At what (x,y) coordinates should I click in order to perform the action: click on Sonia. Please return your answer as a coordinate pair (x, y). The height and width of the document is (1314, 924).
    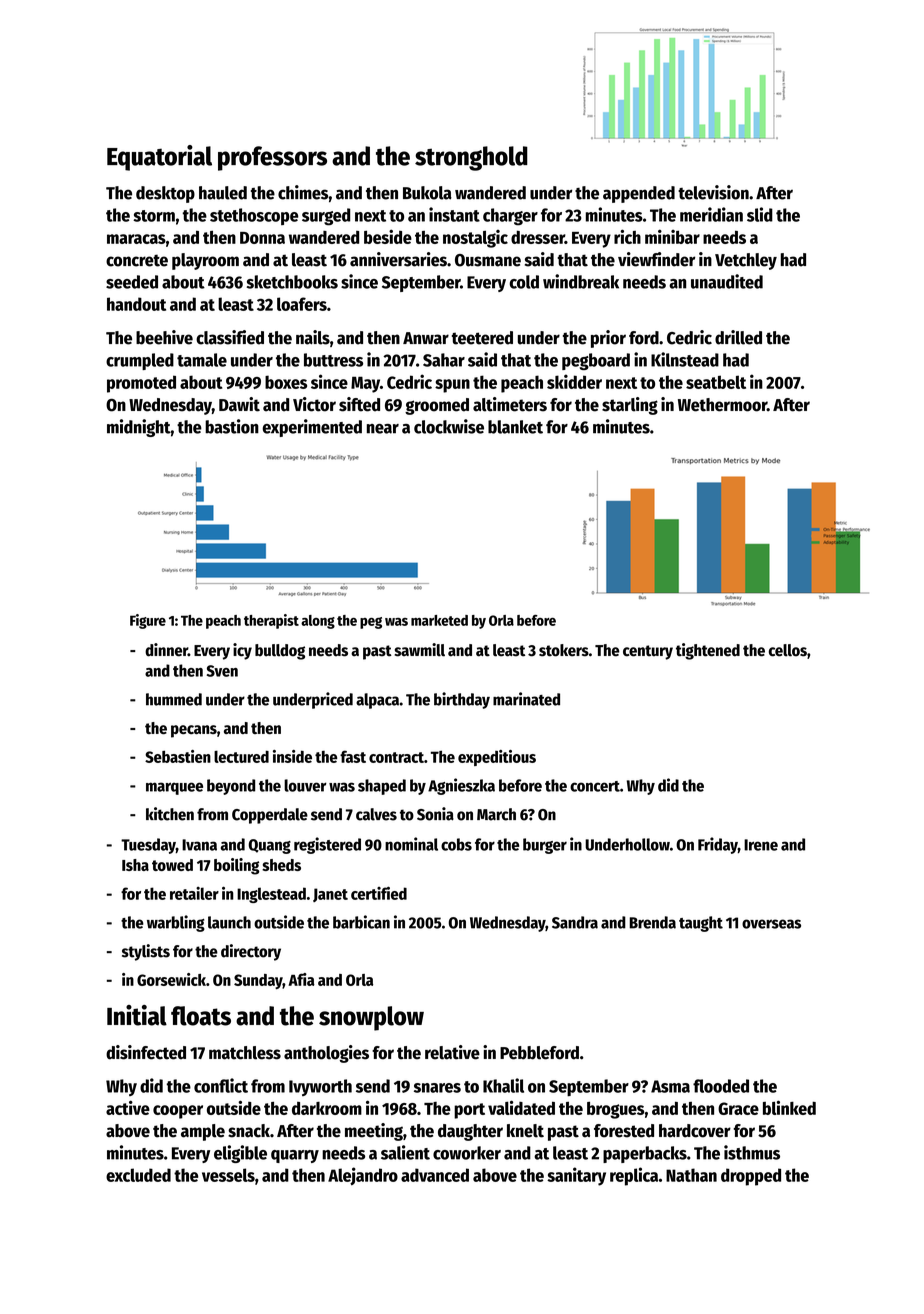
    Looking at the image, I should click on (435, 814).
